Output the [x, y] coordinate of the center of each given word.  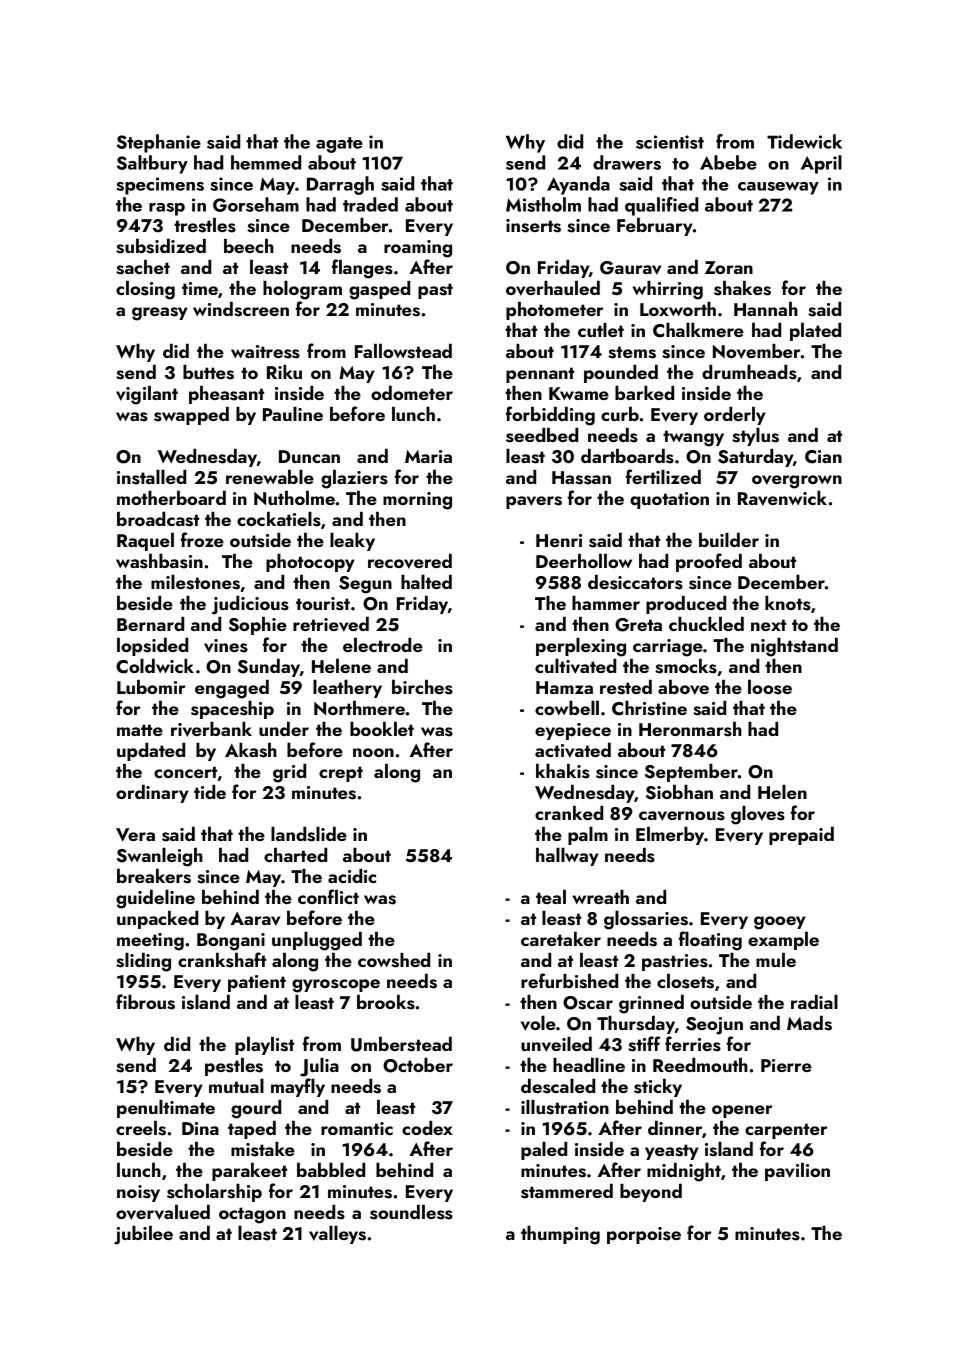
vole [538, 1023]
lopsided [152, 647]
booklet [382, 729]
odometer [412, 393]
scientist [670, 142]
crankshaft [222, 960]
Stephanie [159, 143]
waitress [265, 352]
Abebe [728, 162]
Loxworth [678, 309]
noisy [138, 1193]
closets [685, 981]
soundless [411, 1212]
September [691, 773]
